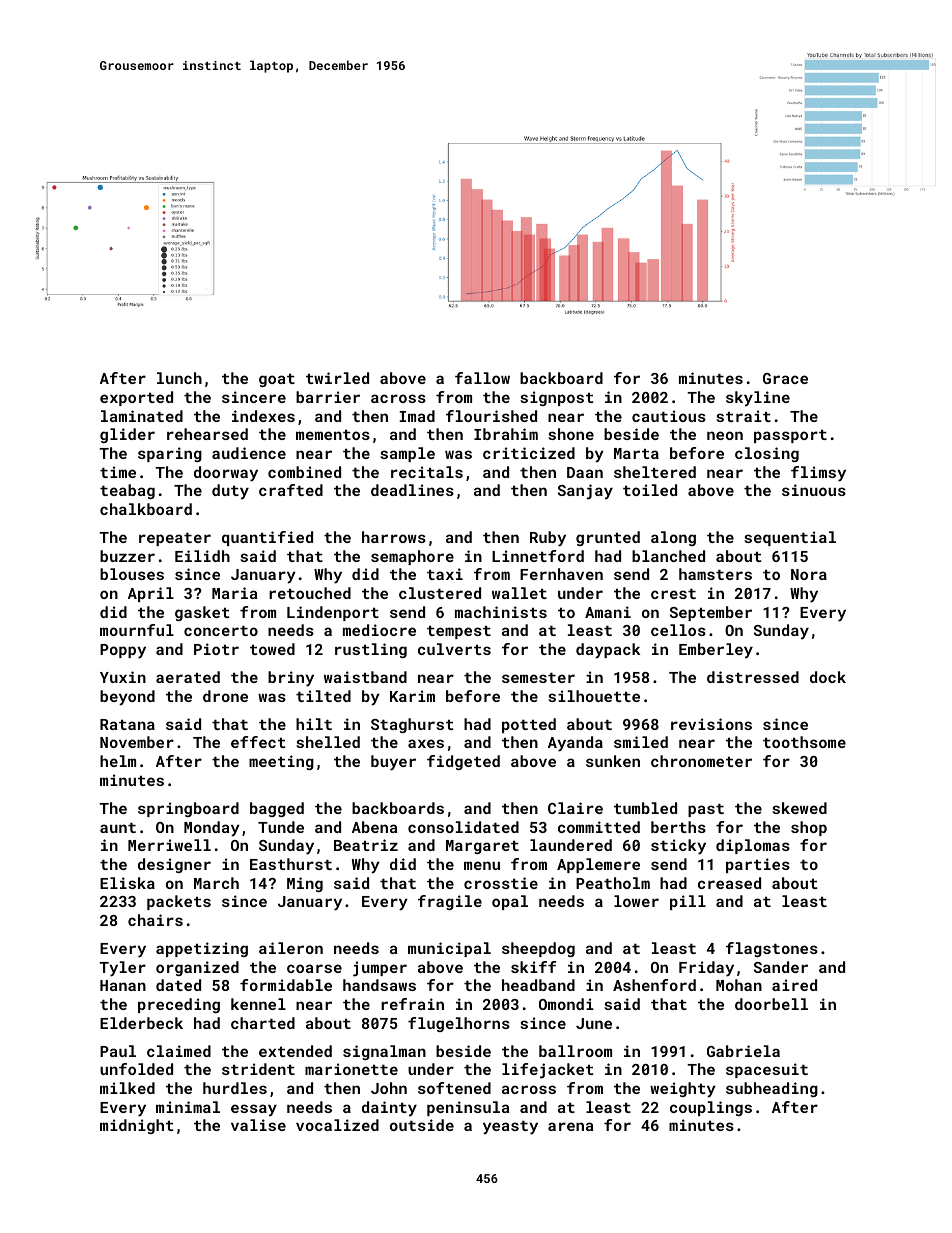  Describe the element at coordinates (234, 593) in the screenshot. I see `Maria` at that location.
